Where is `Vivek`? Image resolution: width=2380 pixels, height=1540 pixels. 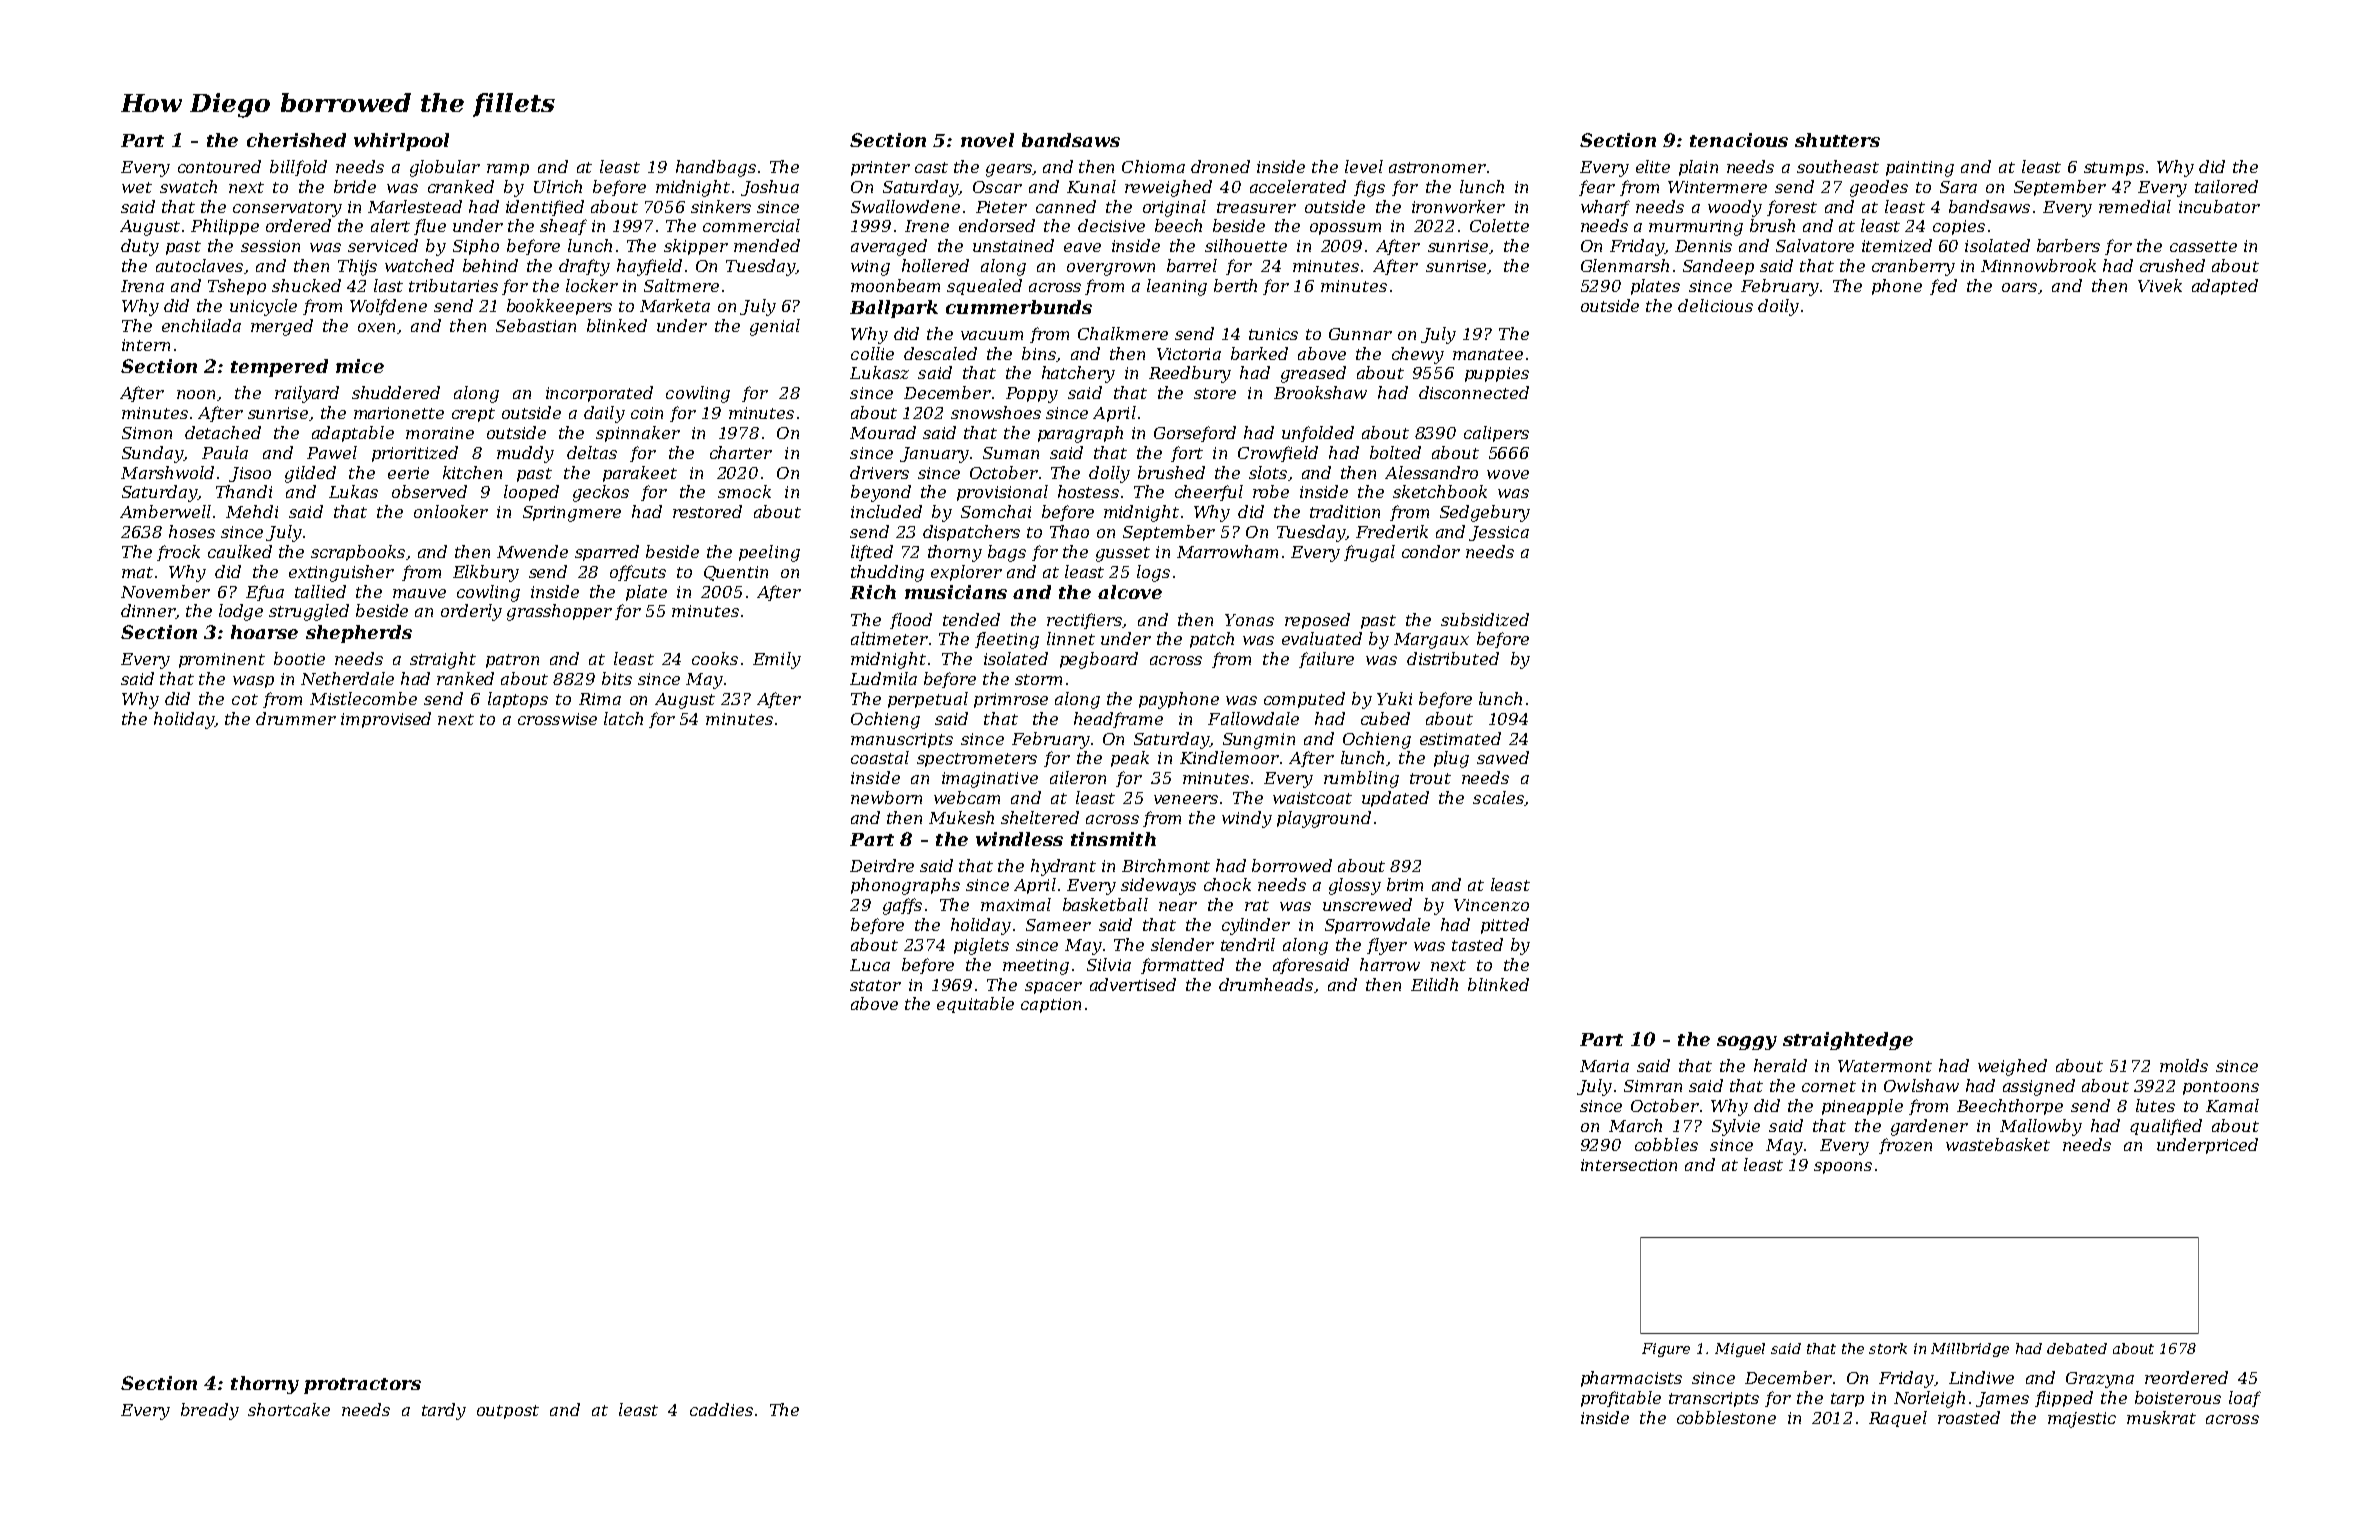 Vivek is located at coordinates (2160, 285).
